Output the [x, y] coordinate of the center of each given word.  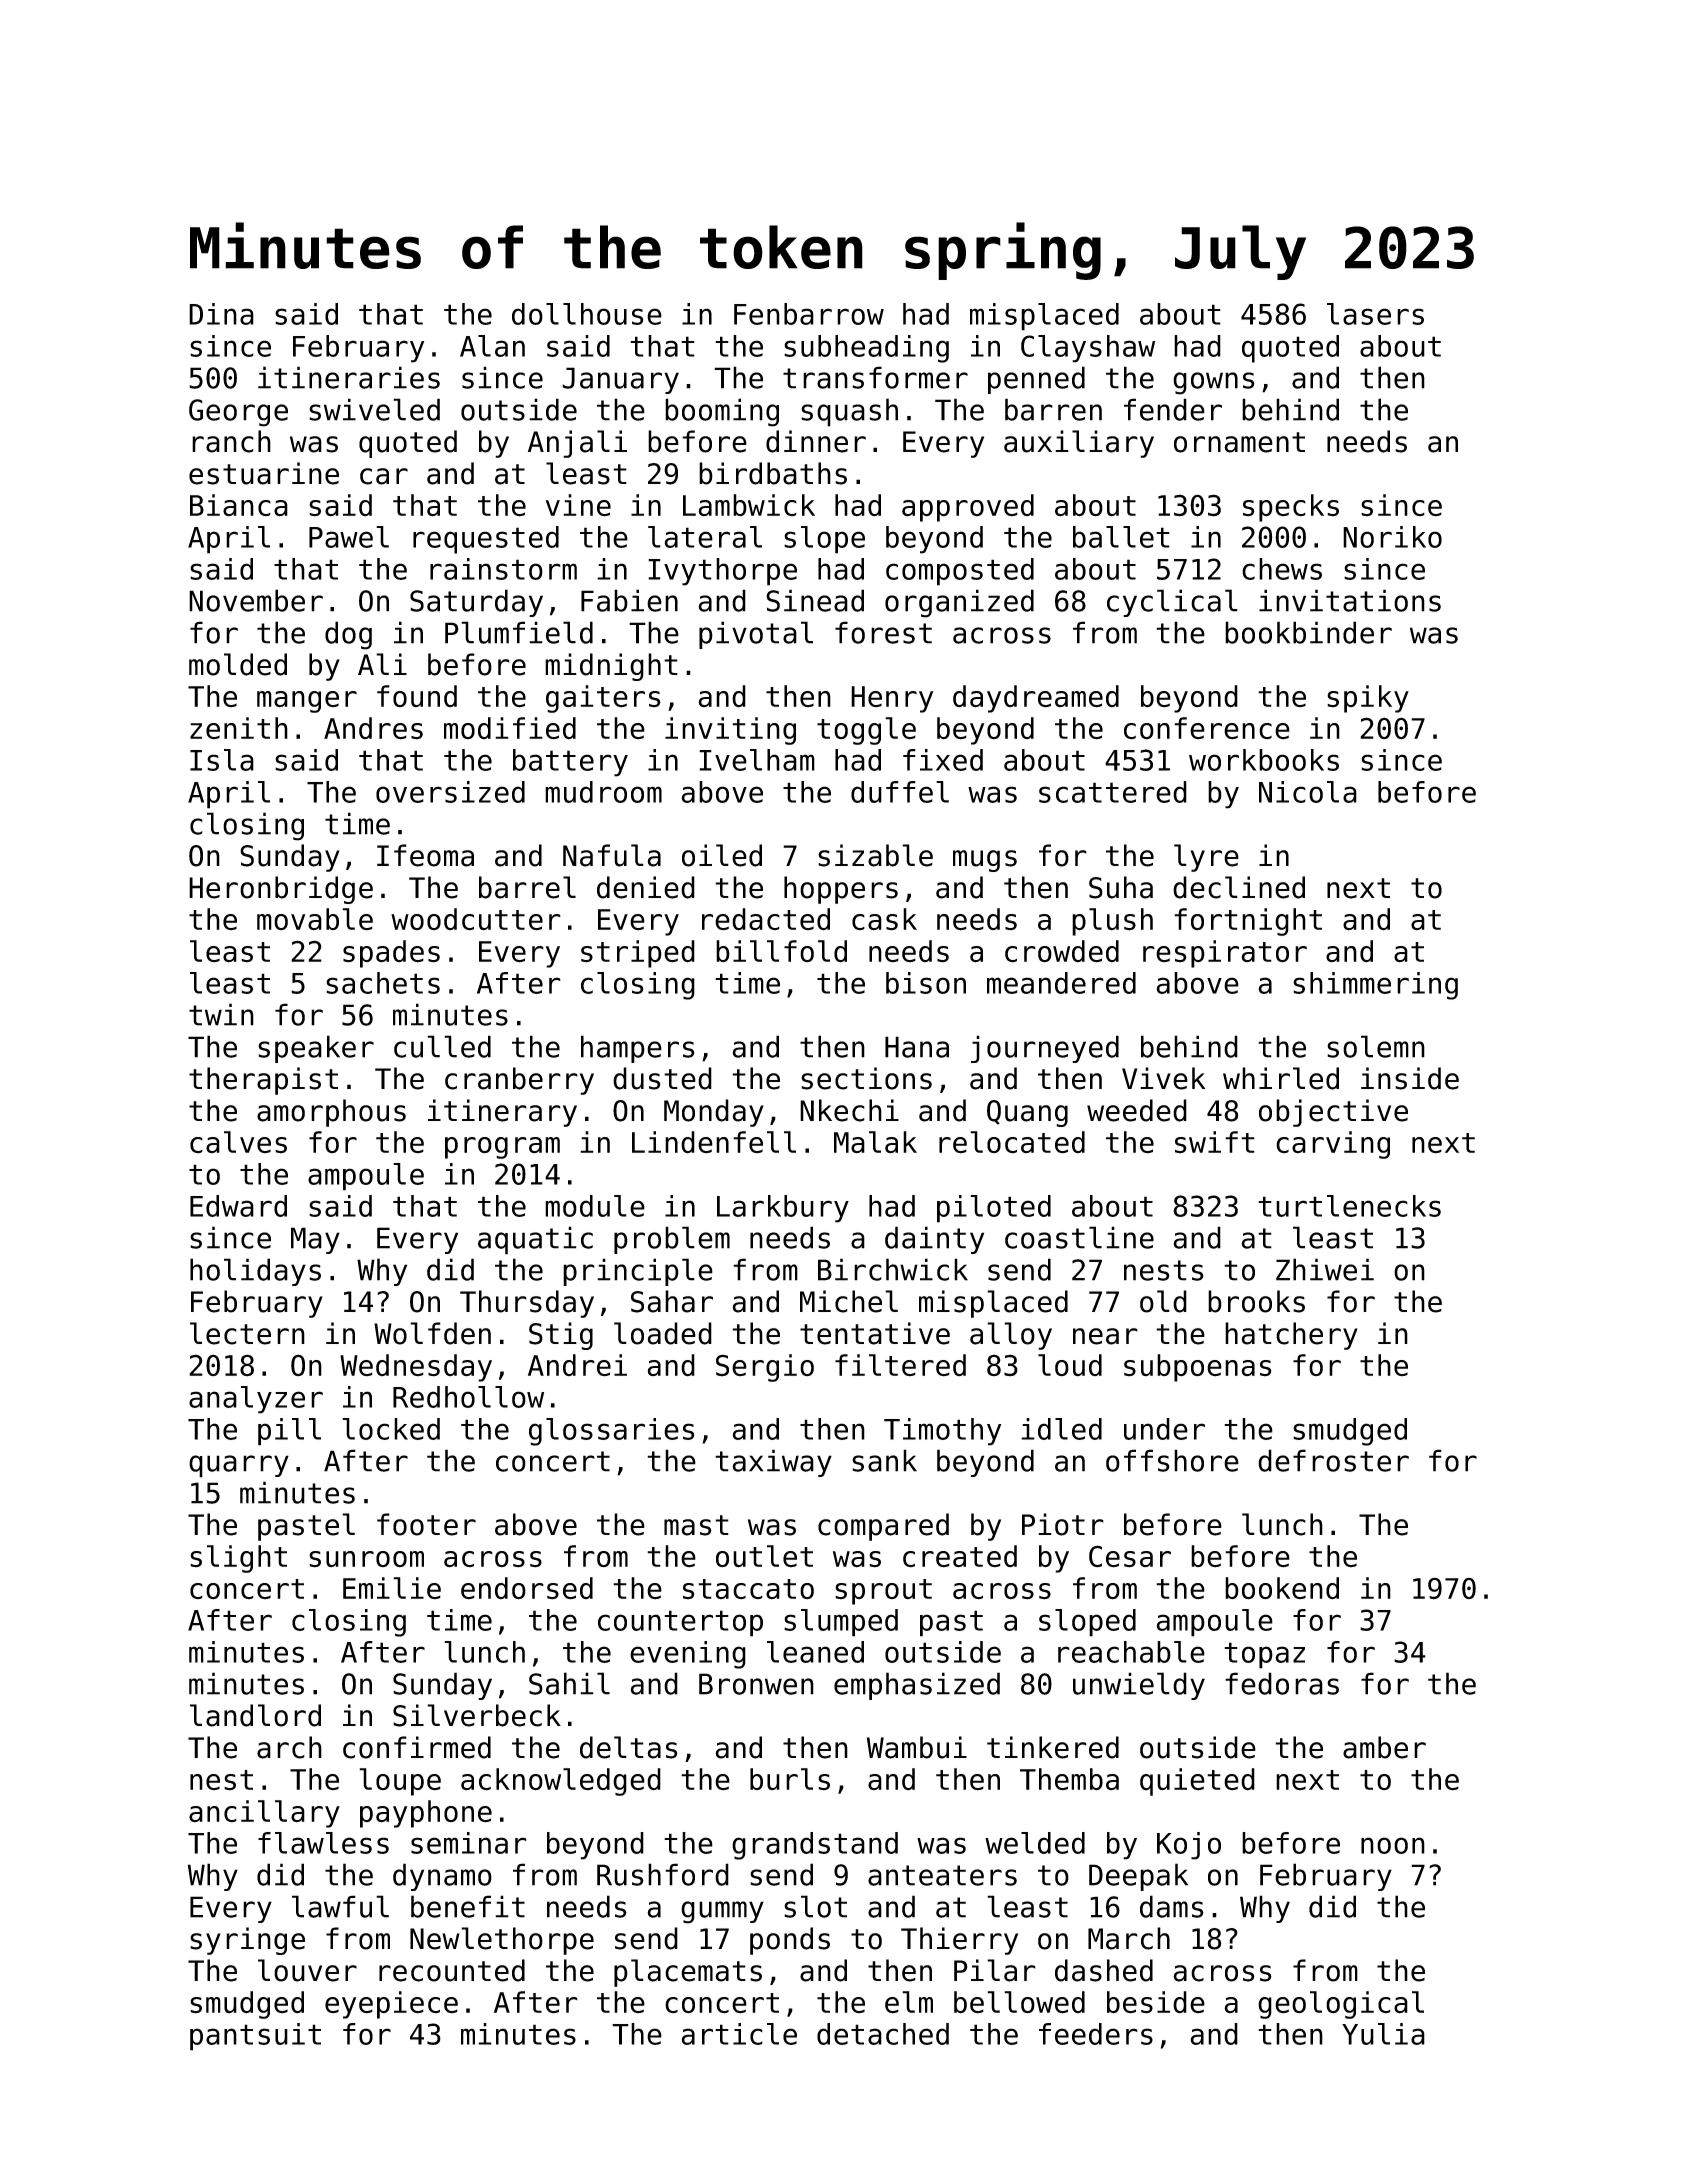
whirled [1281, 1078]
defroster [1333, 1460]
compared [883, 1527]
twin [221, 1014]
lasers [1375, 314]
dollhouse [587, 314]
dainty [934, 1240]
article [739, 2034]
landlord [255, 1715]
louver [307, 1970]
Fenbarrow [809, 314]
